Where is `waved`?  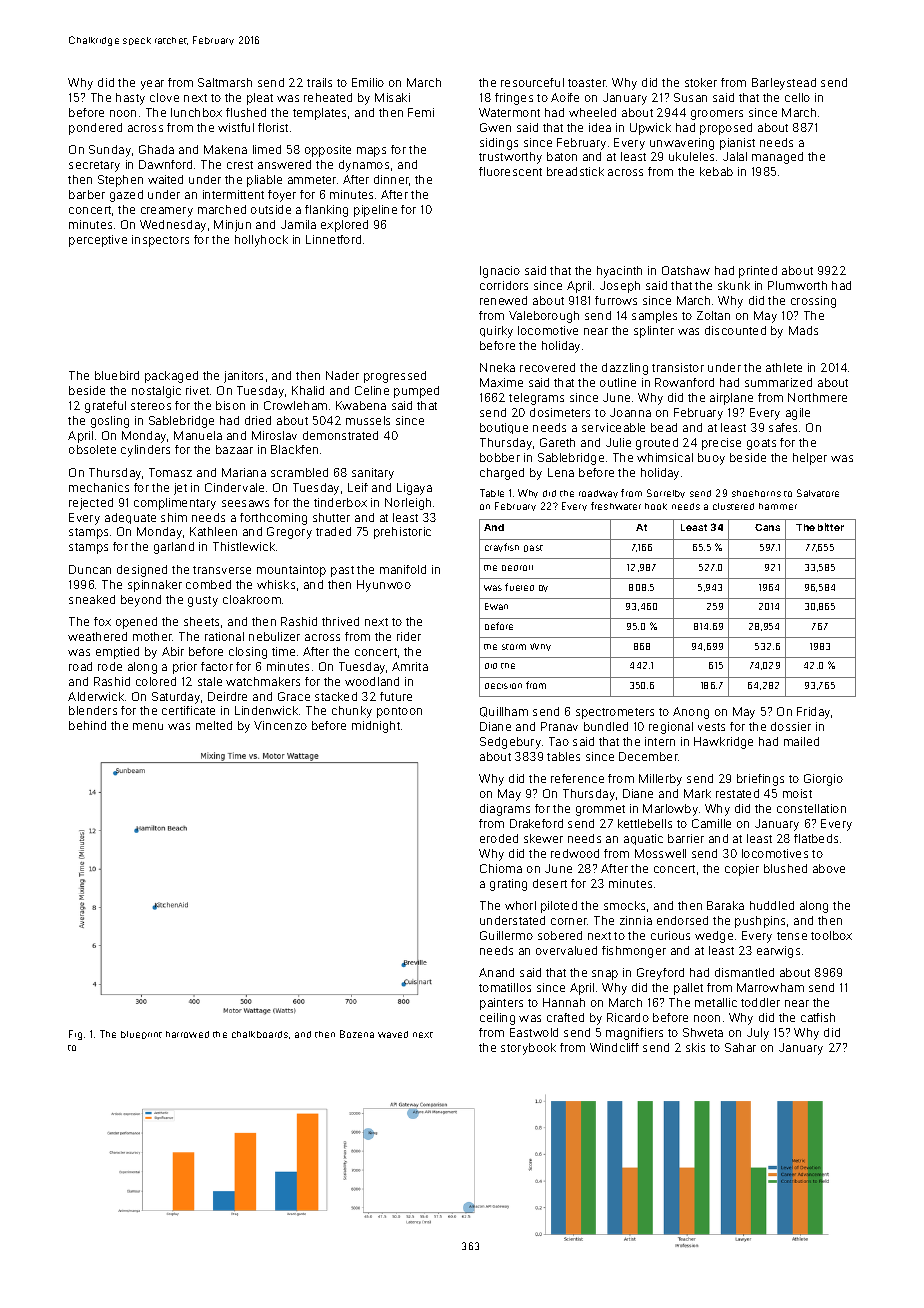
waved is located at coordinates (393, 1034).
